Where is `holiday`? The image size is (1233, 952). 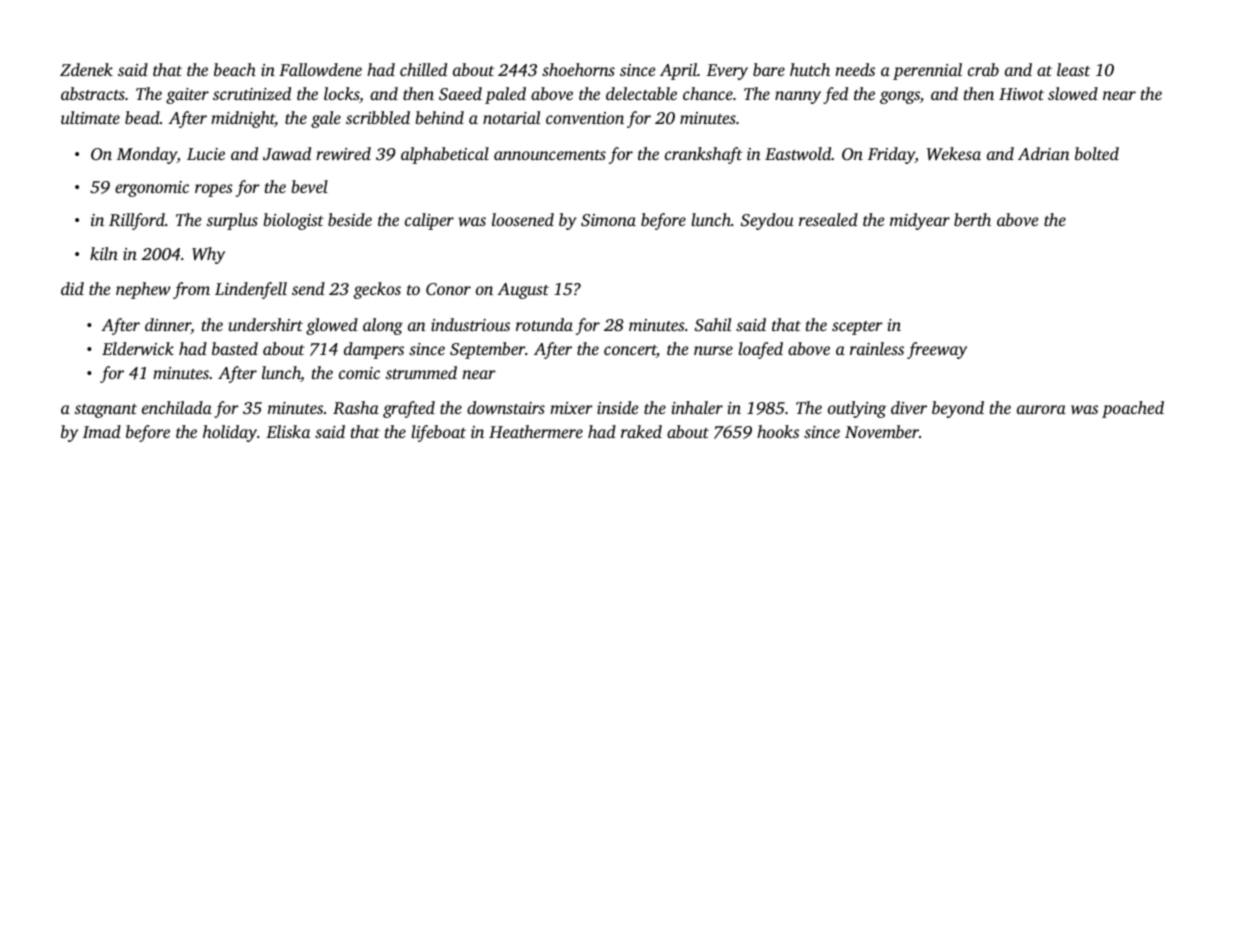
holiday is located at coordinates (230, 433).
